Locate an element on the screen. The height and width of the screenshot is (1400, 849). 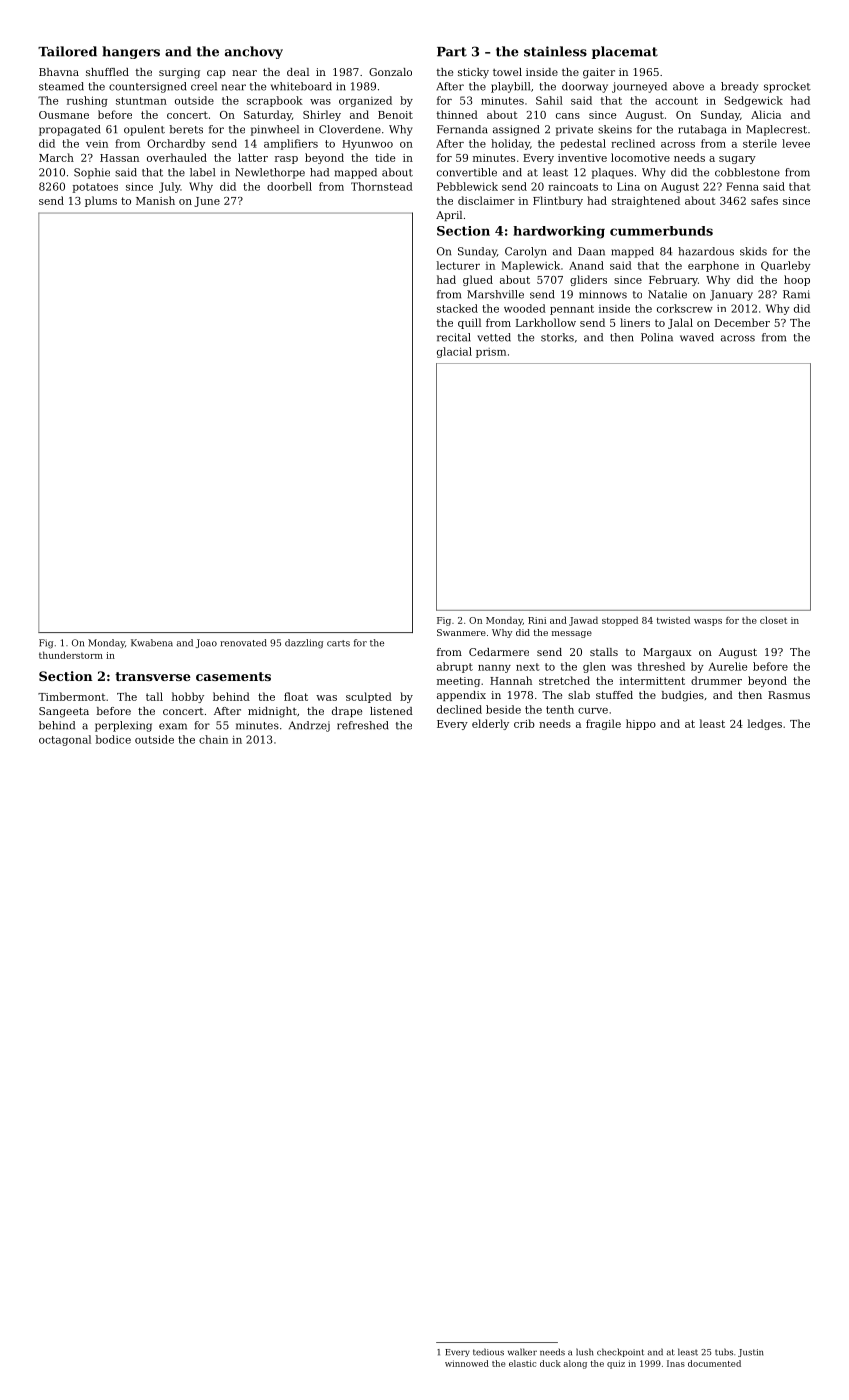
elderly is located at coordinates (490, 724).
